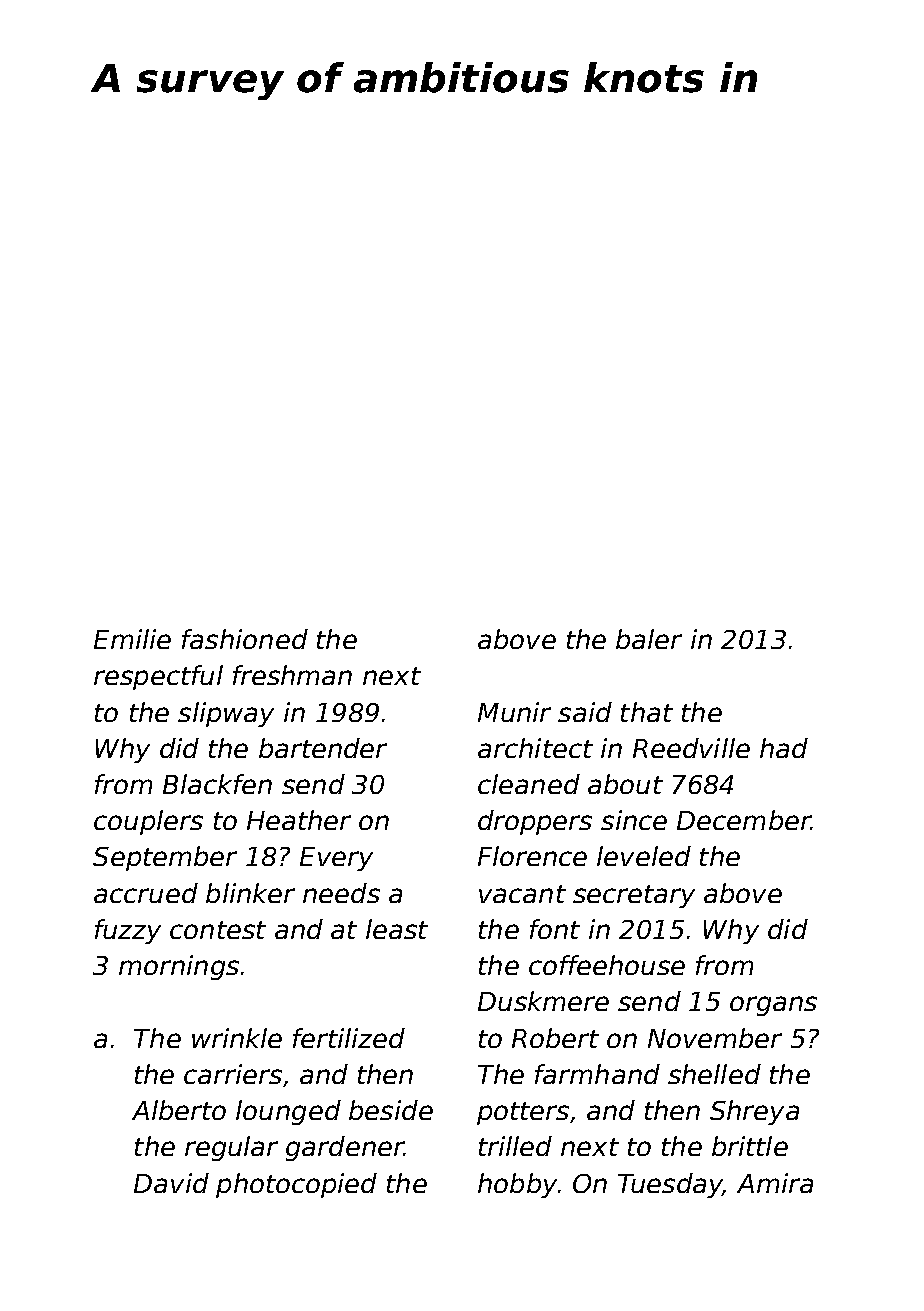  I want to click on Munir, so click(514, 712).
